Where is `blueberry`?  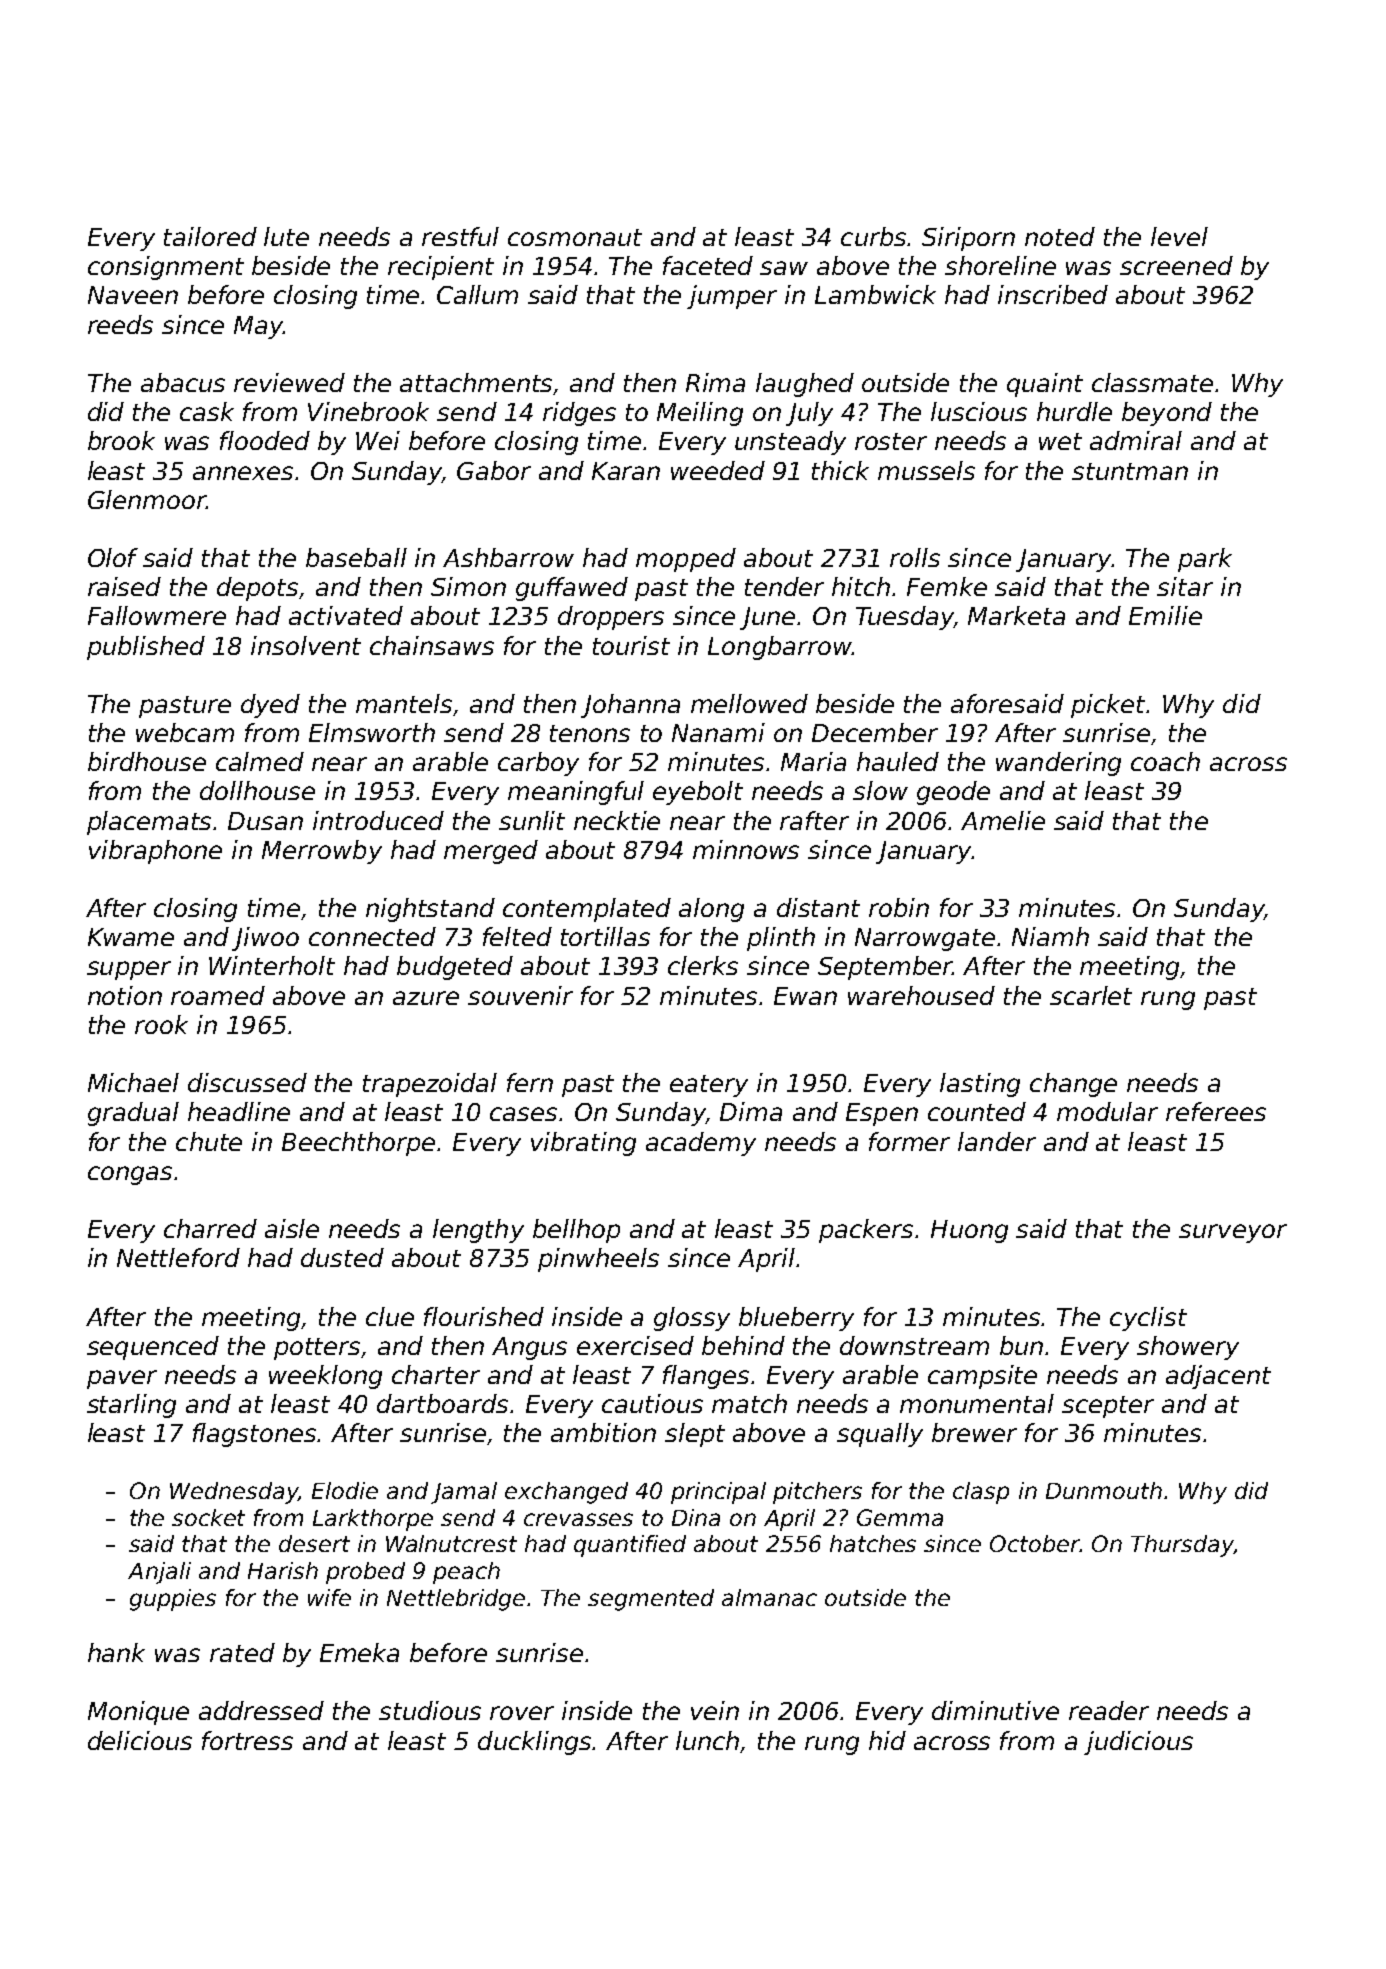 blueberry is located at coordinates (796, 1319).
